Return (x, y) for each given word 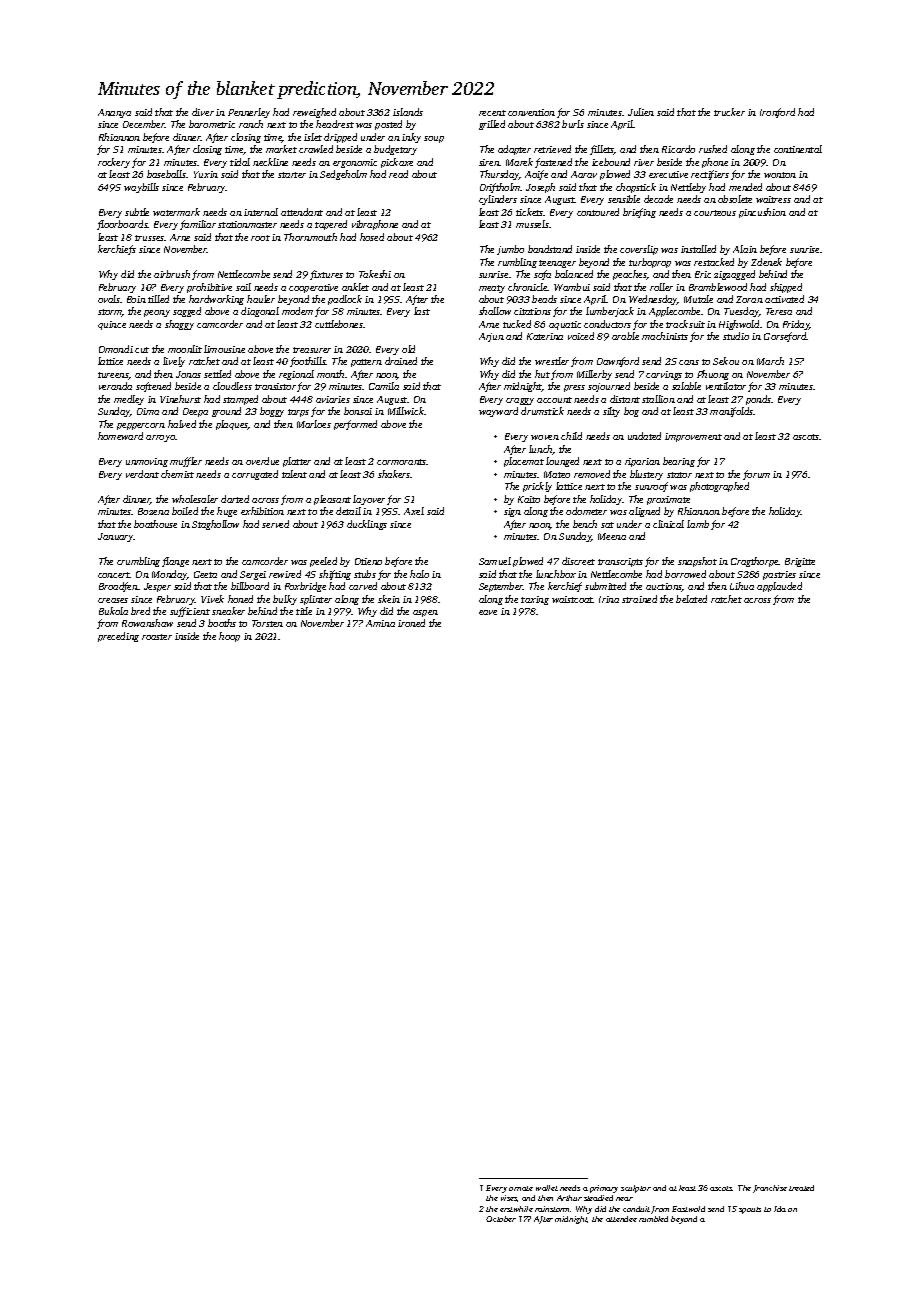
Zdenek (766, 262)
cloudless (232, 386)
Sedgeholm (343, 175)
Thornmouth (310, 237)
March (770, 361)
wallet (547, 1188)
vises (509, 1198)
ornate (521, 1188)
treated (801, 1188)
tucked (517, 324)
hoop (229, 637)
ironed (411, 623)
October (501, 1219)
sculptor (636, 1189)
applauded (779, 587)
